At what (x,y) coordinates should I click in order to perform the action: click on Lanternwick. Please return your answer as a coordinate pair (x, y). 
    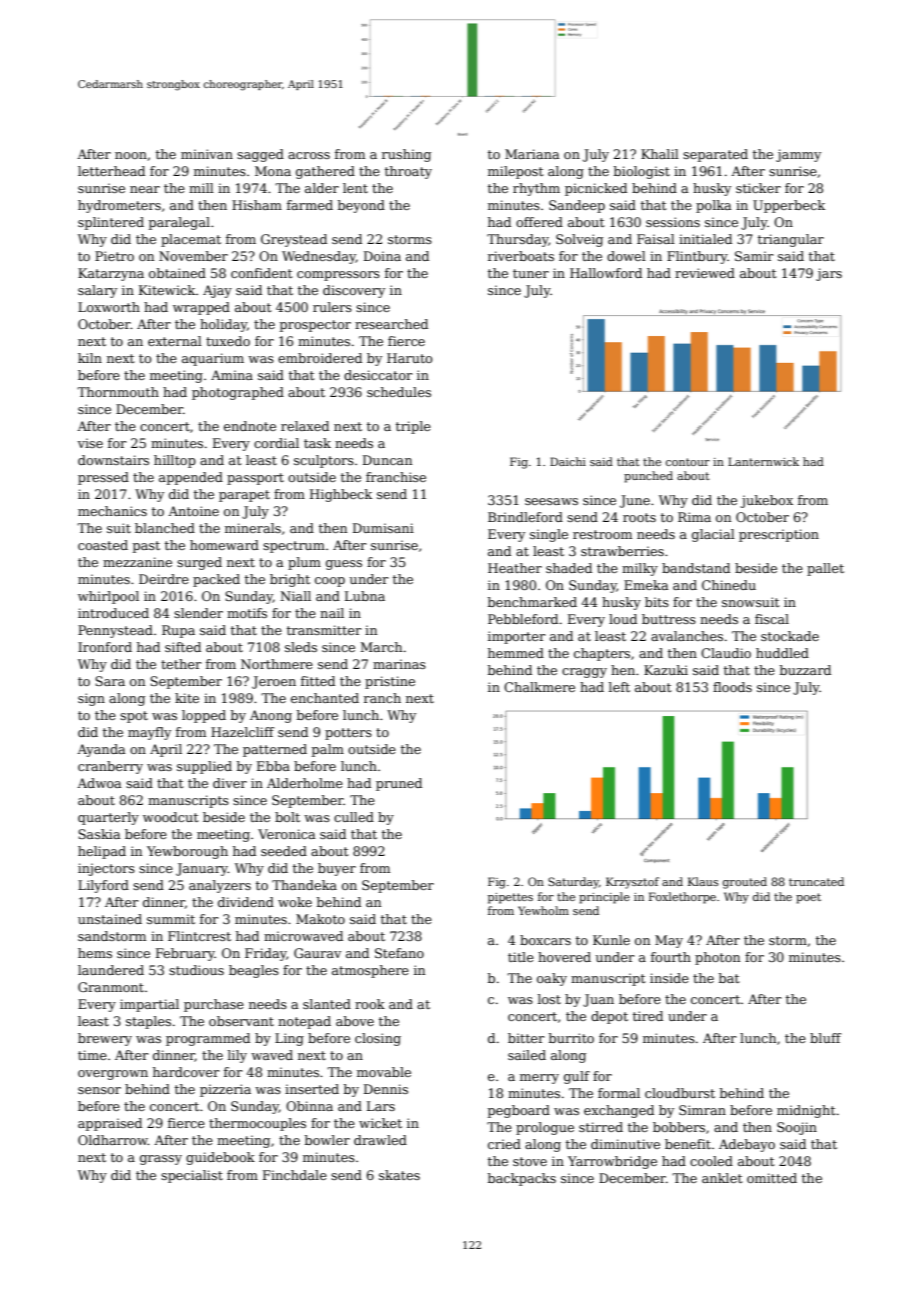
    Looking at the image, I should click on (763, 461).
